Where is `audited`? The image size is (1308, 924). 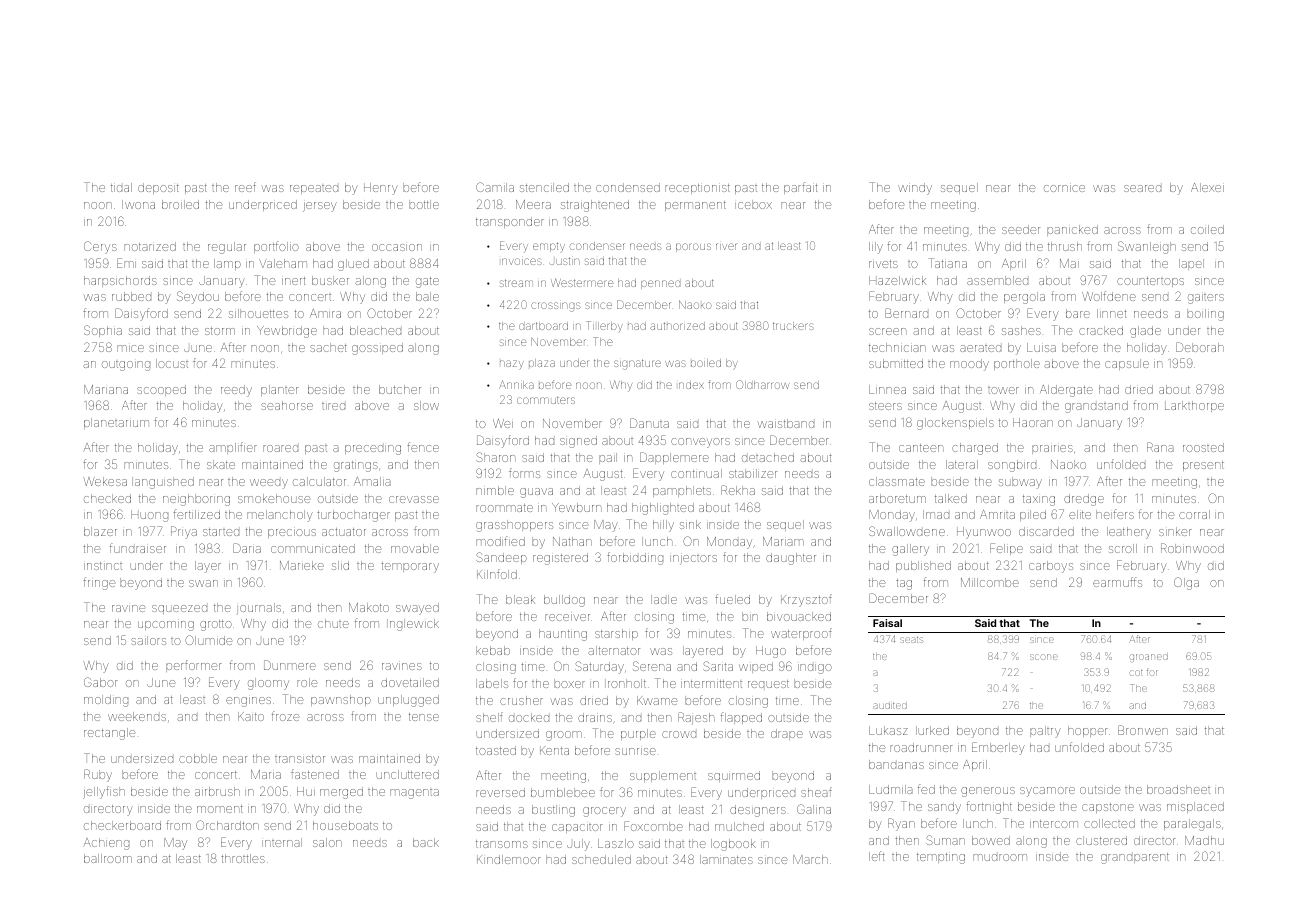
audited is located at coordinates (890, 706).
